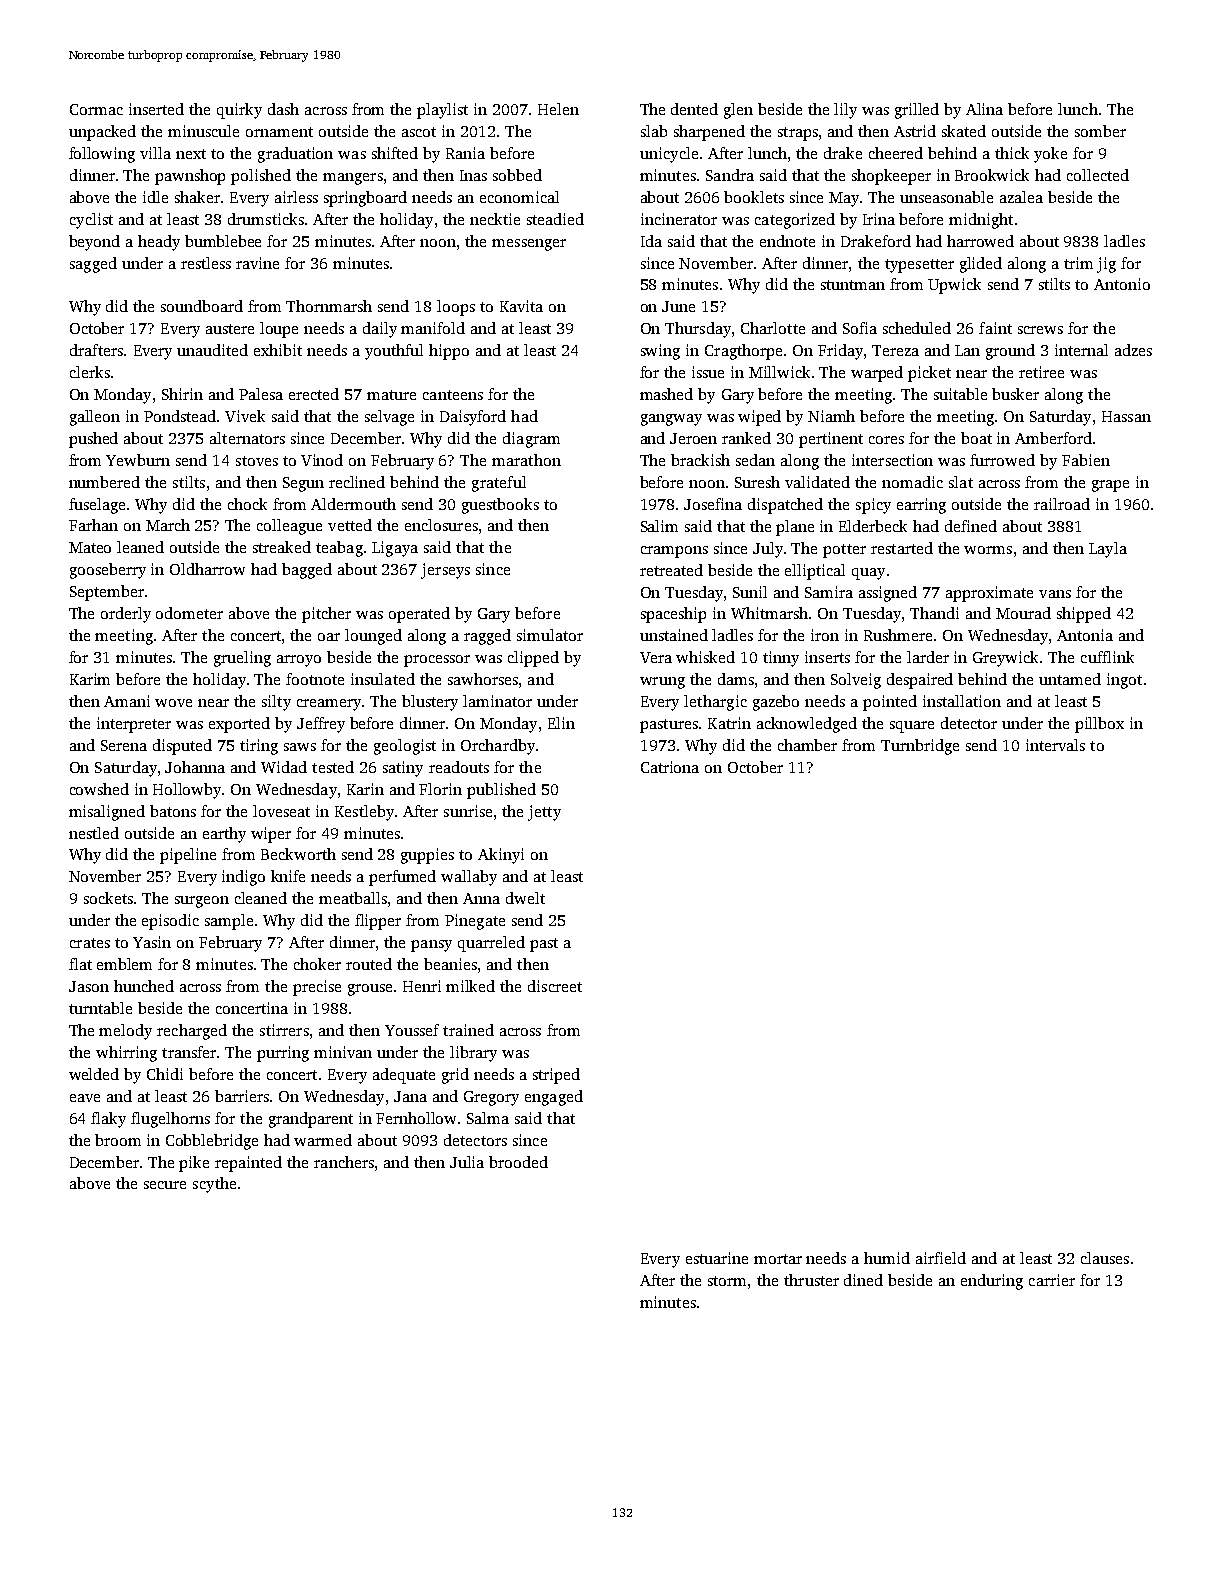 This screenshot has height=1585, width=1224. I want to click on sagged, so click(93, 265).
